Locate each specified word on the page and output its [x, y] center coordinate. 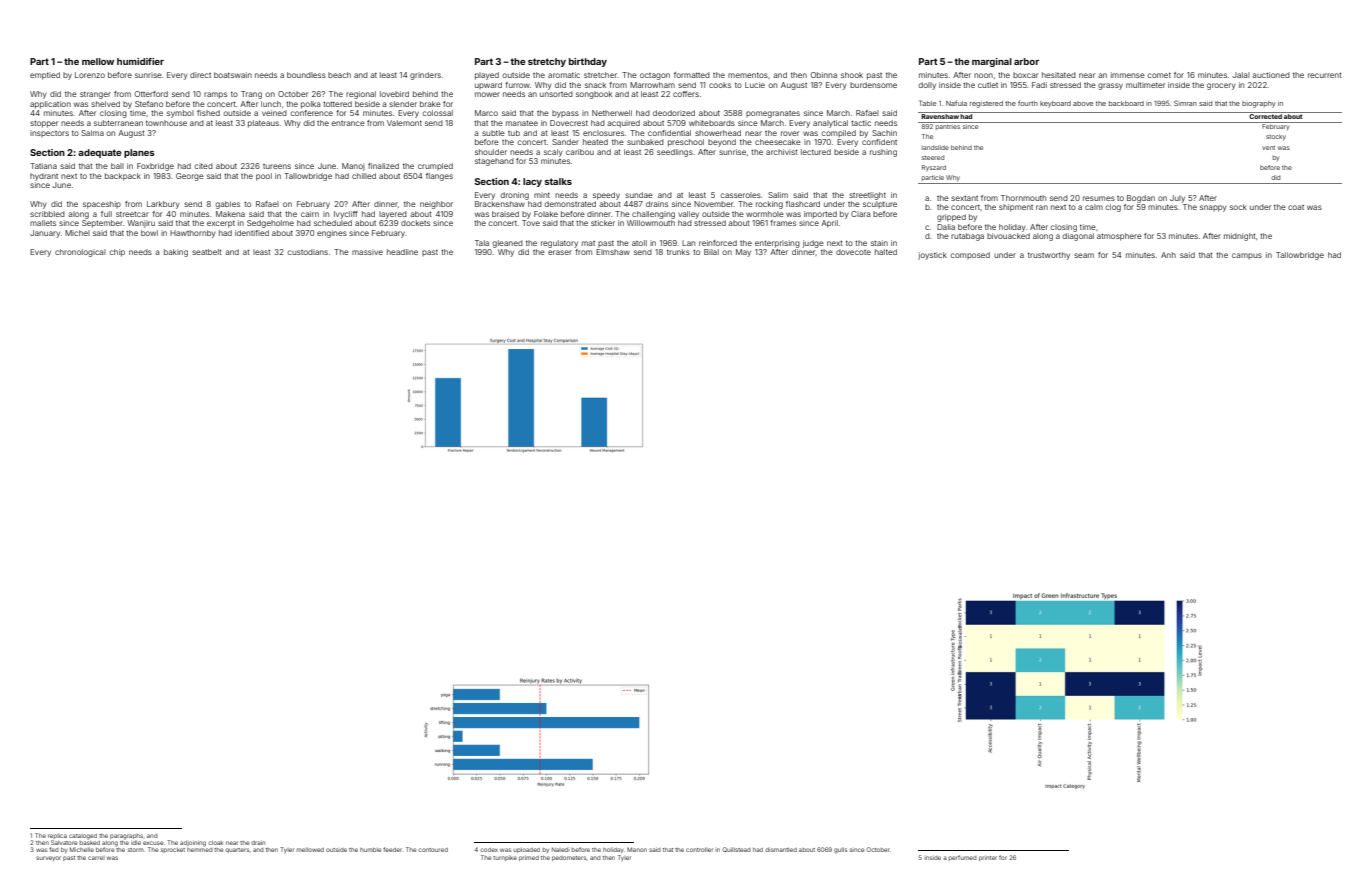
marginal [992, 62]
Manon [637, 849]
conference [311, 113]
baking [176, 253]
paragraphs [126, 837]
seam [1084, 255]
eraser [560, 252]
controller [699, 850]
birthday [588, 62]
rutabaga [967, 237]
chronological [80, 253]
